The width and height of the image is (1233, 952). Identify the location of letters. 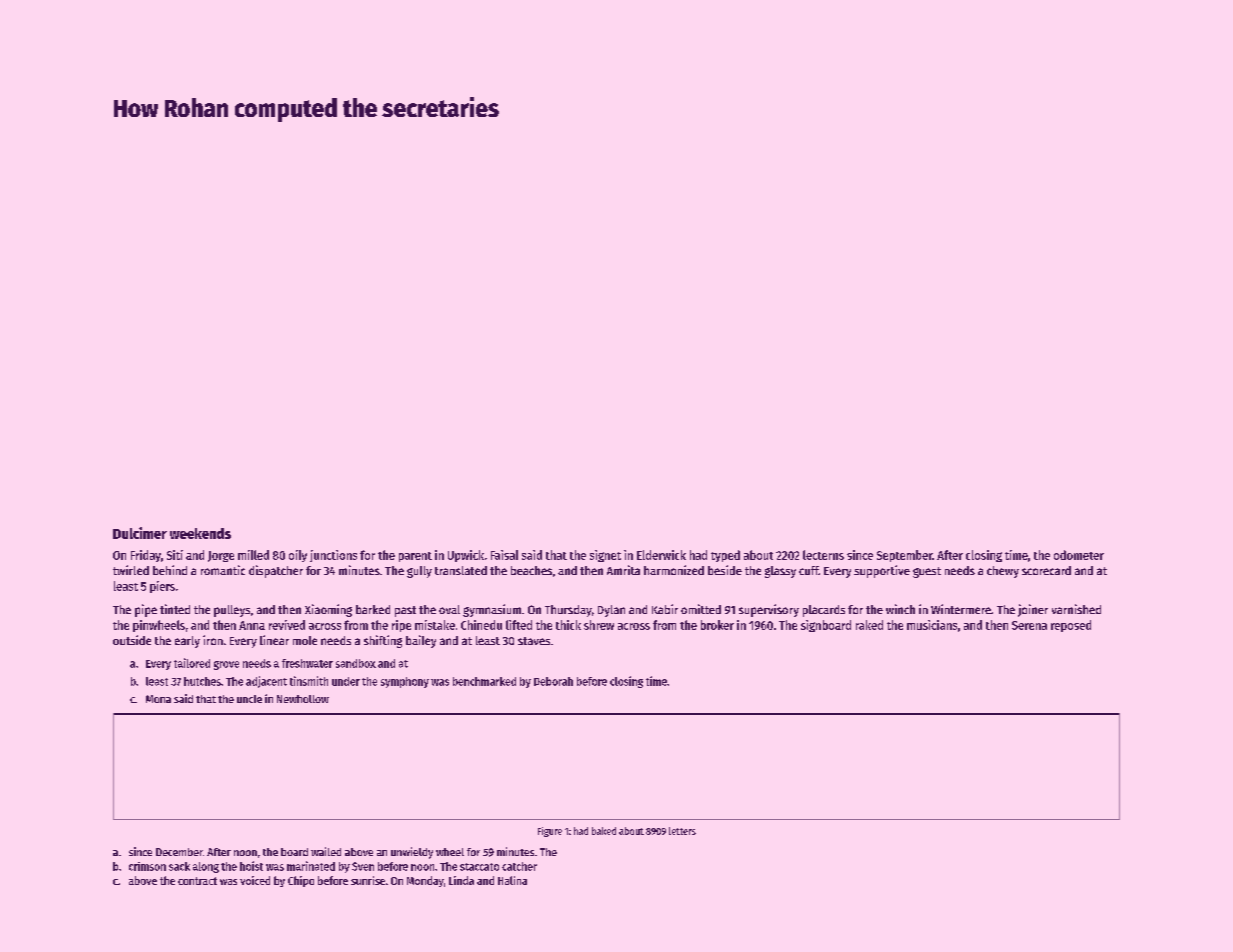
(682, 831).
